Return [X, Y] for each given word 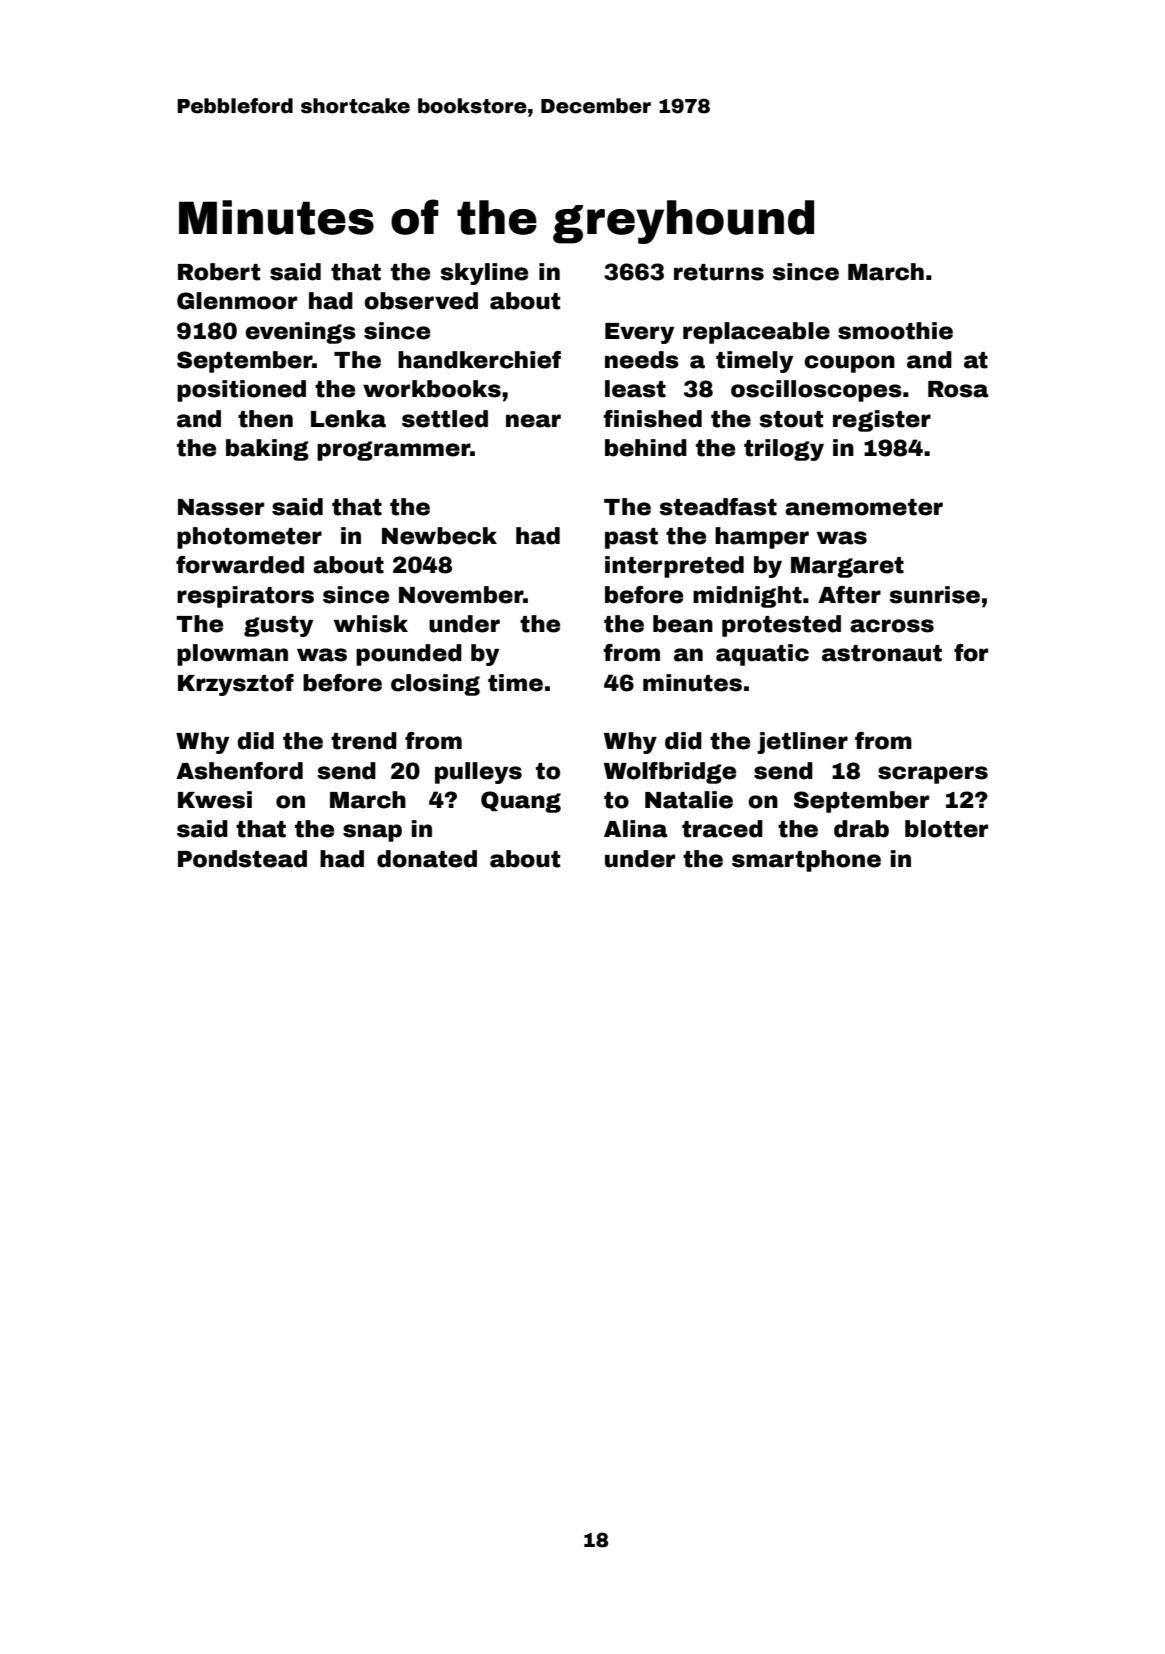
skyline [484, 274]
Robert [219, 272]
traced [722, 829]
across [892, 626]
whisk [371, 624]
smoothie [895, 331]
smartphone [806, 861]
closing [435, 685]
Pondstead [242, 859]
